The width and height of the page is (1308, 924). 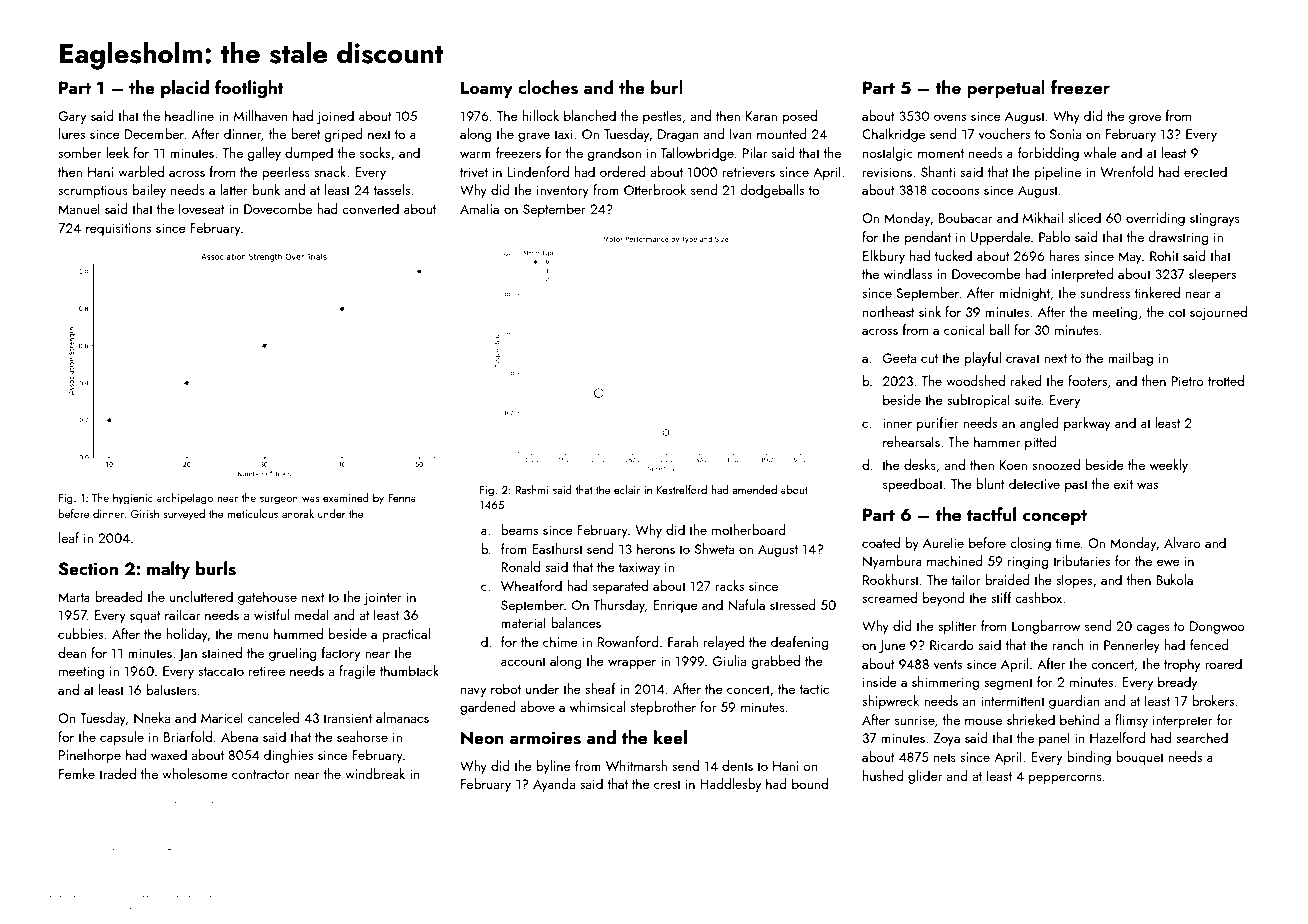 What do you see at coordinates (749, 529) in the page?
I see `motherboard` at bounding box center [749, 529].
